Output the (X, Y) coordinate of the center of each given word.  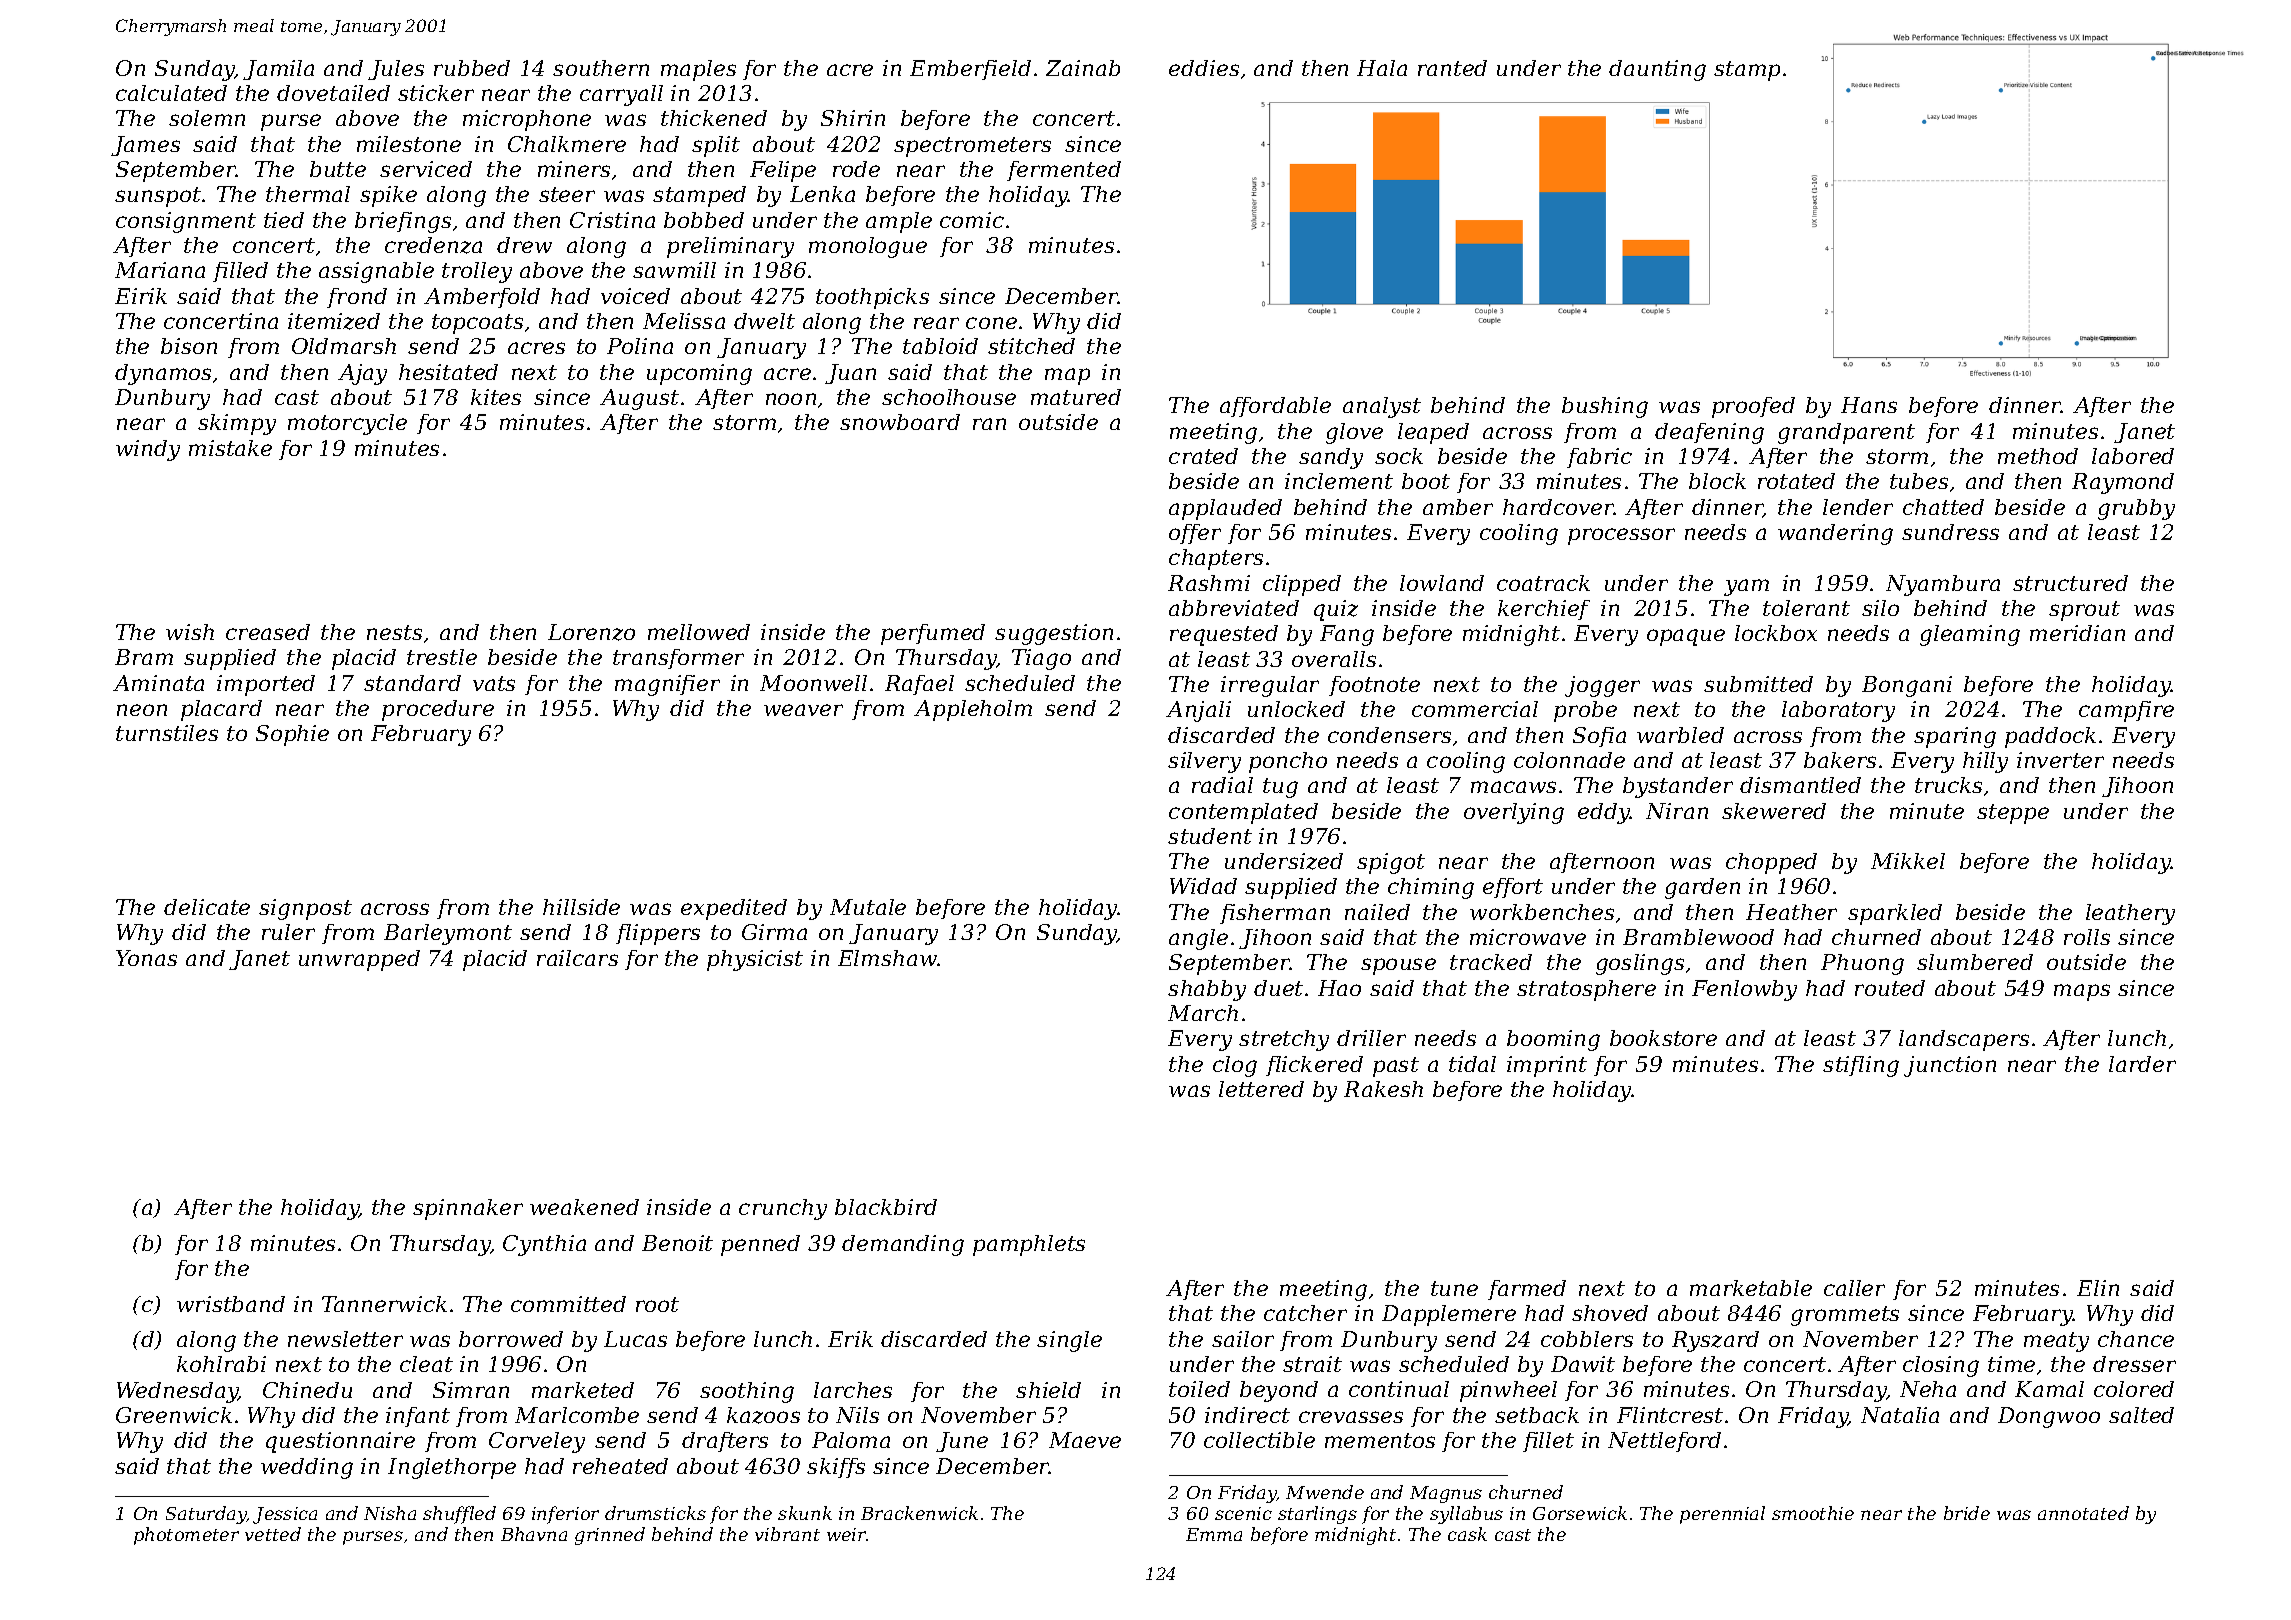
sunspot (158, 197)
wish (190, 632)
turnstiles (167, 733)
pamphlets (1029, 1245)
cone (991, 323)
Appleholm (973, 710)
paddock (2050, 737)
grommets (1845, 1316)
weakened (584, 1207)
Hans (1869, 405)
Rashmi (1209, 583)
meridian (2077, 633)
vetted (273, 1534)
